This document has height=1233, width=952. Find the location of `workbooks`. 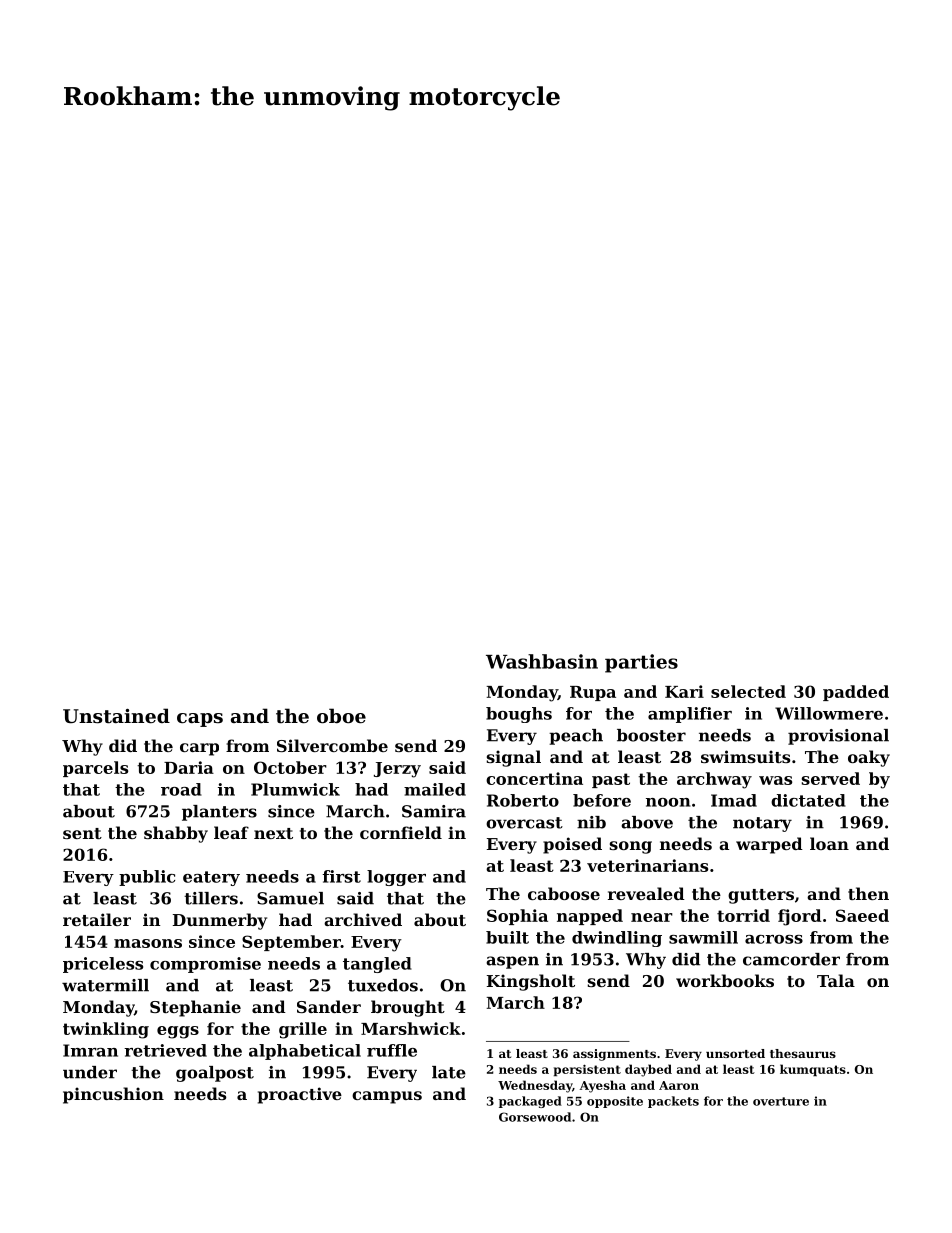

workbooks is located at coordinates (725, 980).
